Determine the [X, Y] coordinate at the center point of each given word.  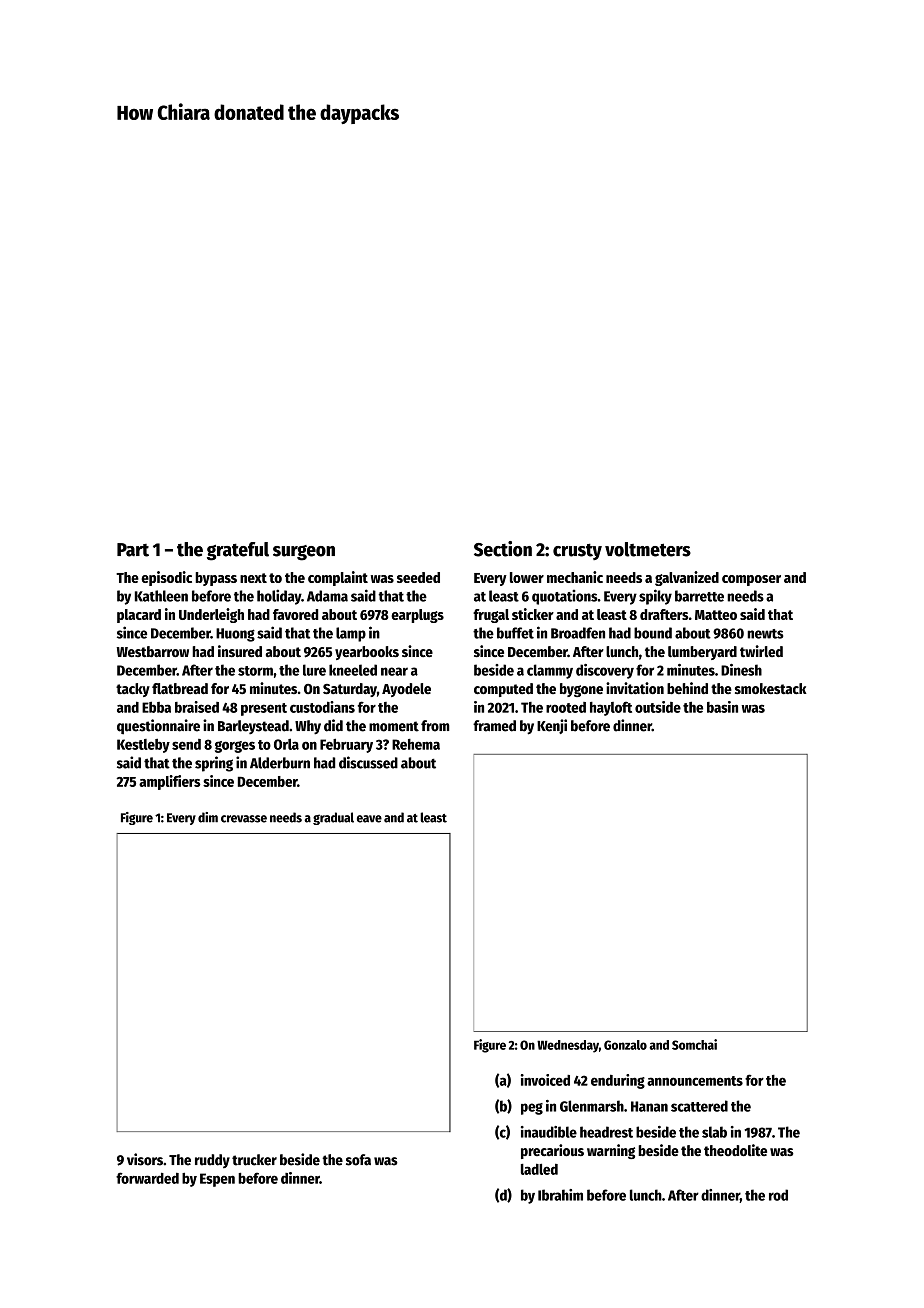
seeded [418, 577]
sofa [358, 1160]
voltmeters [648, 549]
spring [214, 764]
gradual [333, 818]
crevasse [244, 819]
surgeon [304, 553]
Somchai [694, 1044]
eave [369, 819]
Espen [217, 1180]
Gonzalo [625, 1045]
